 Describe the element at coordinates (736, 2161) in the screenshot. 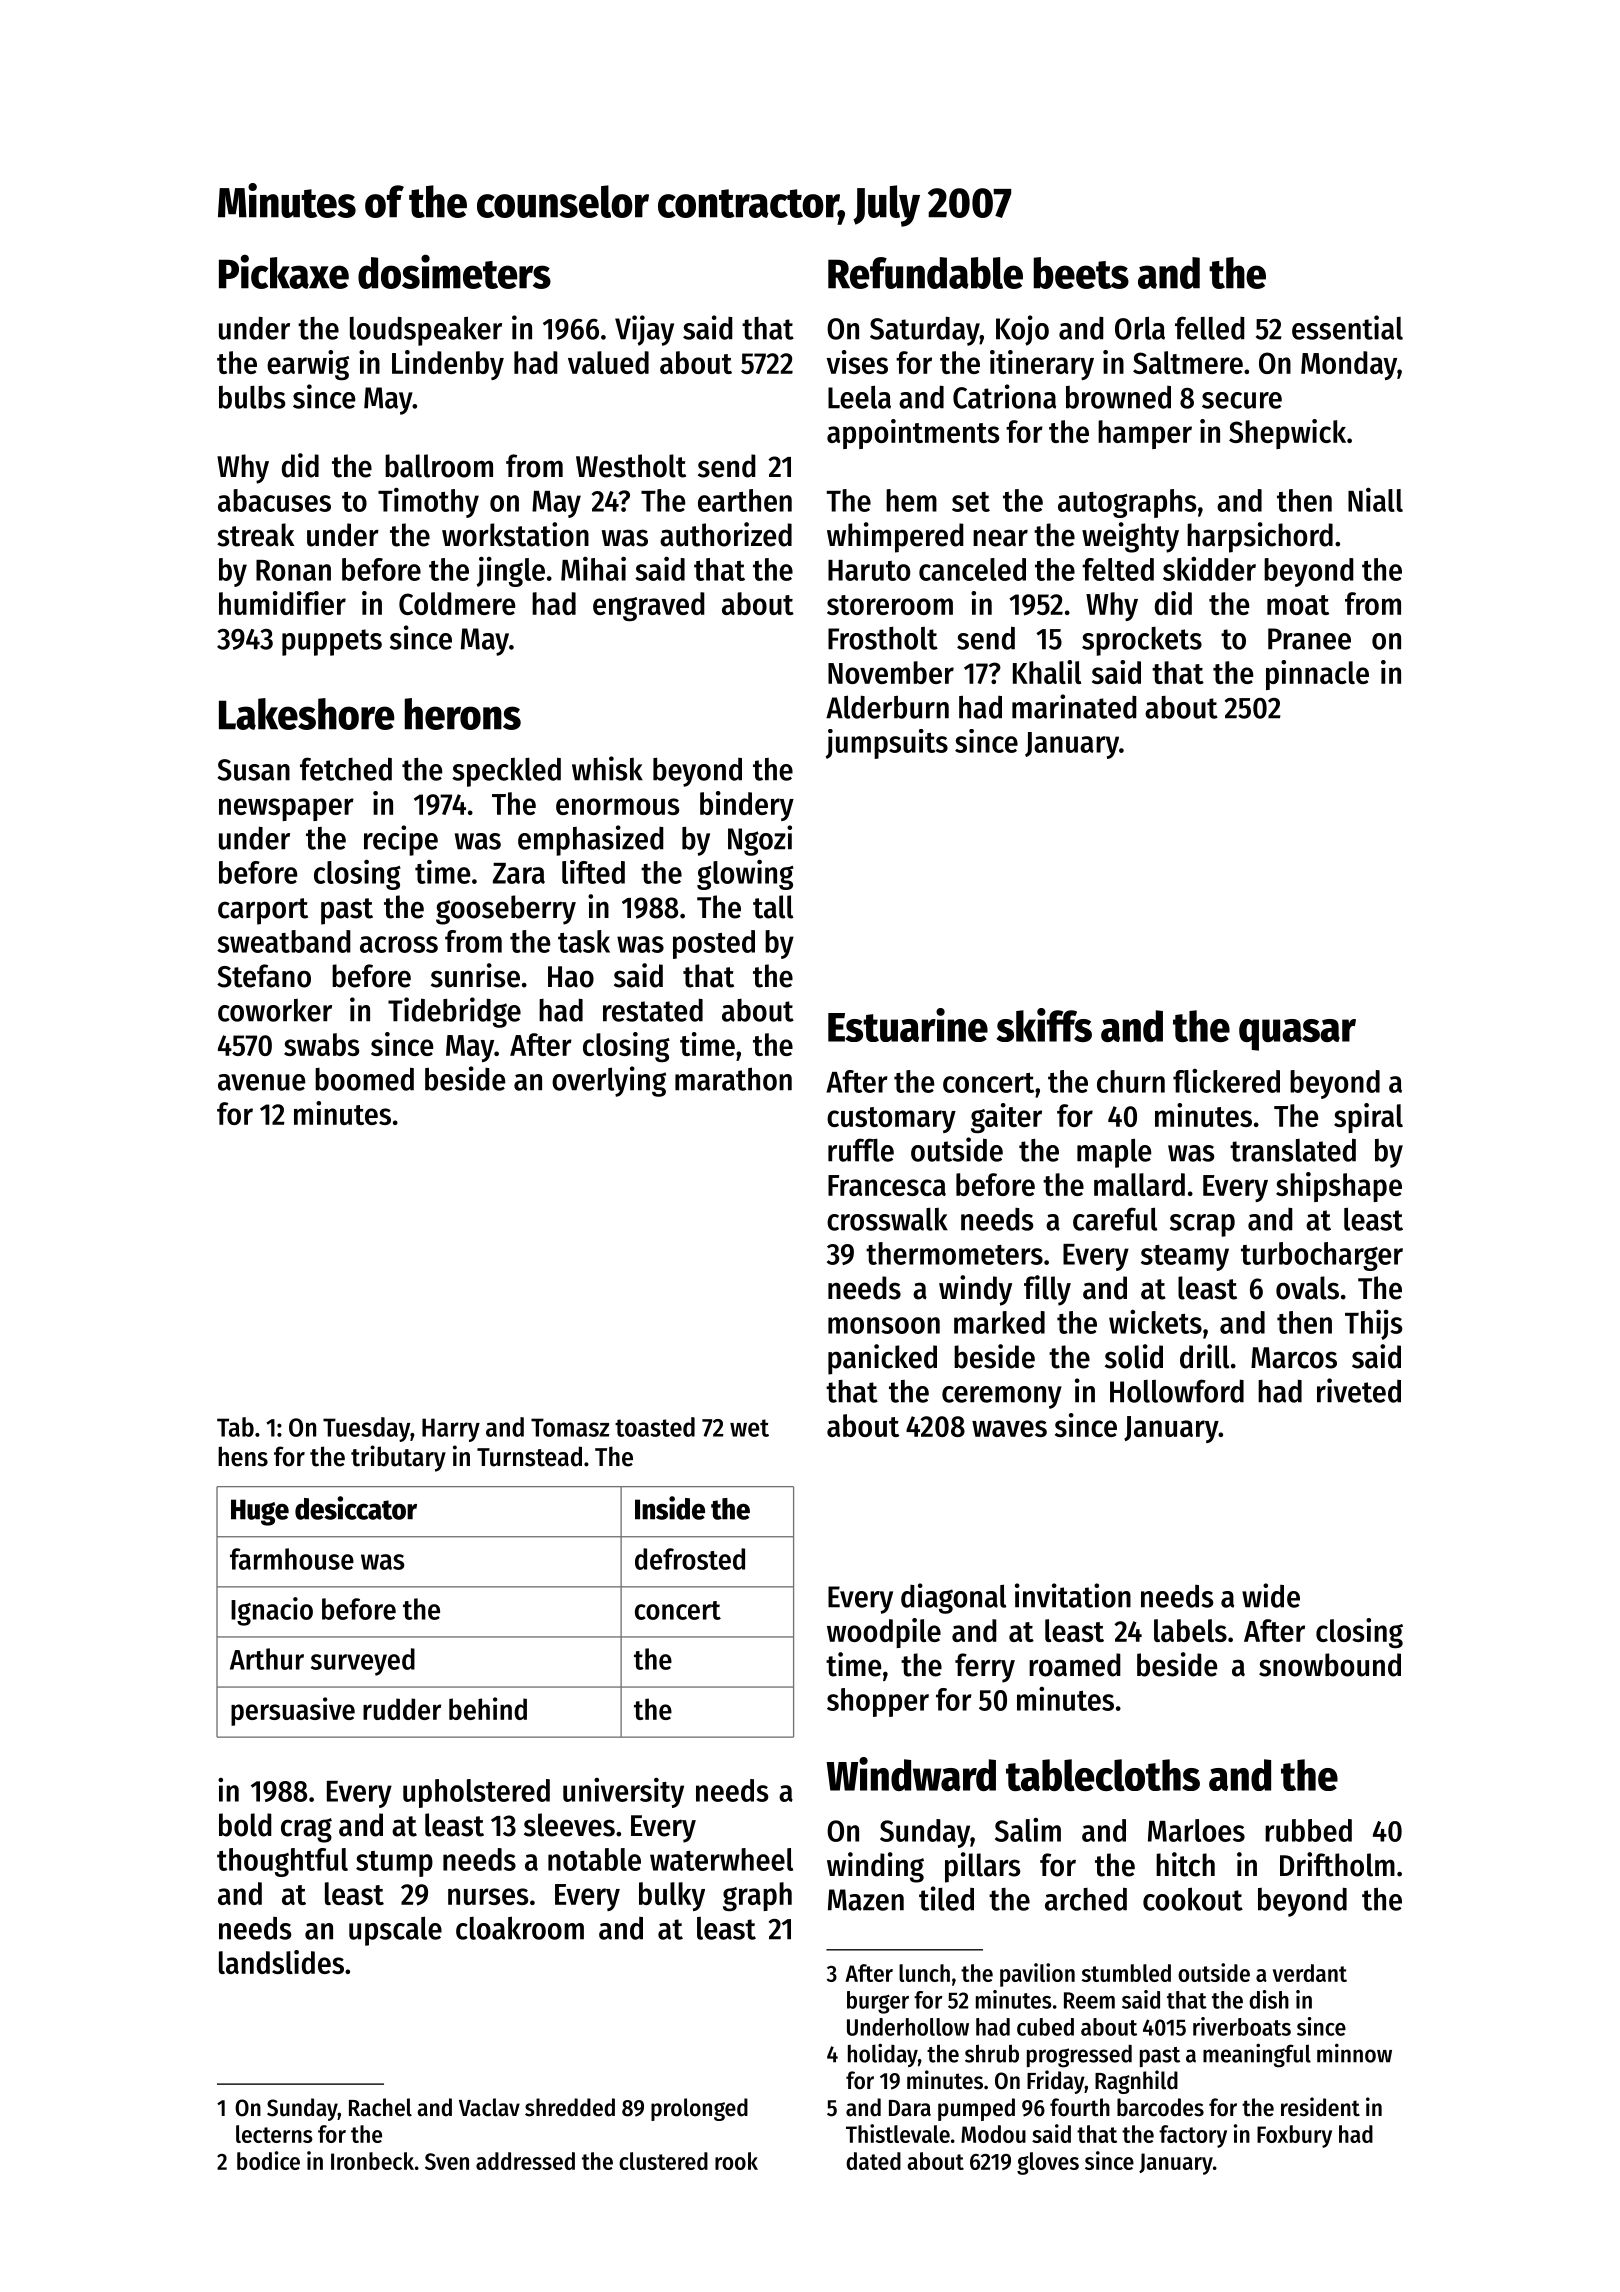

I see `rook` at that location.
